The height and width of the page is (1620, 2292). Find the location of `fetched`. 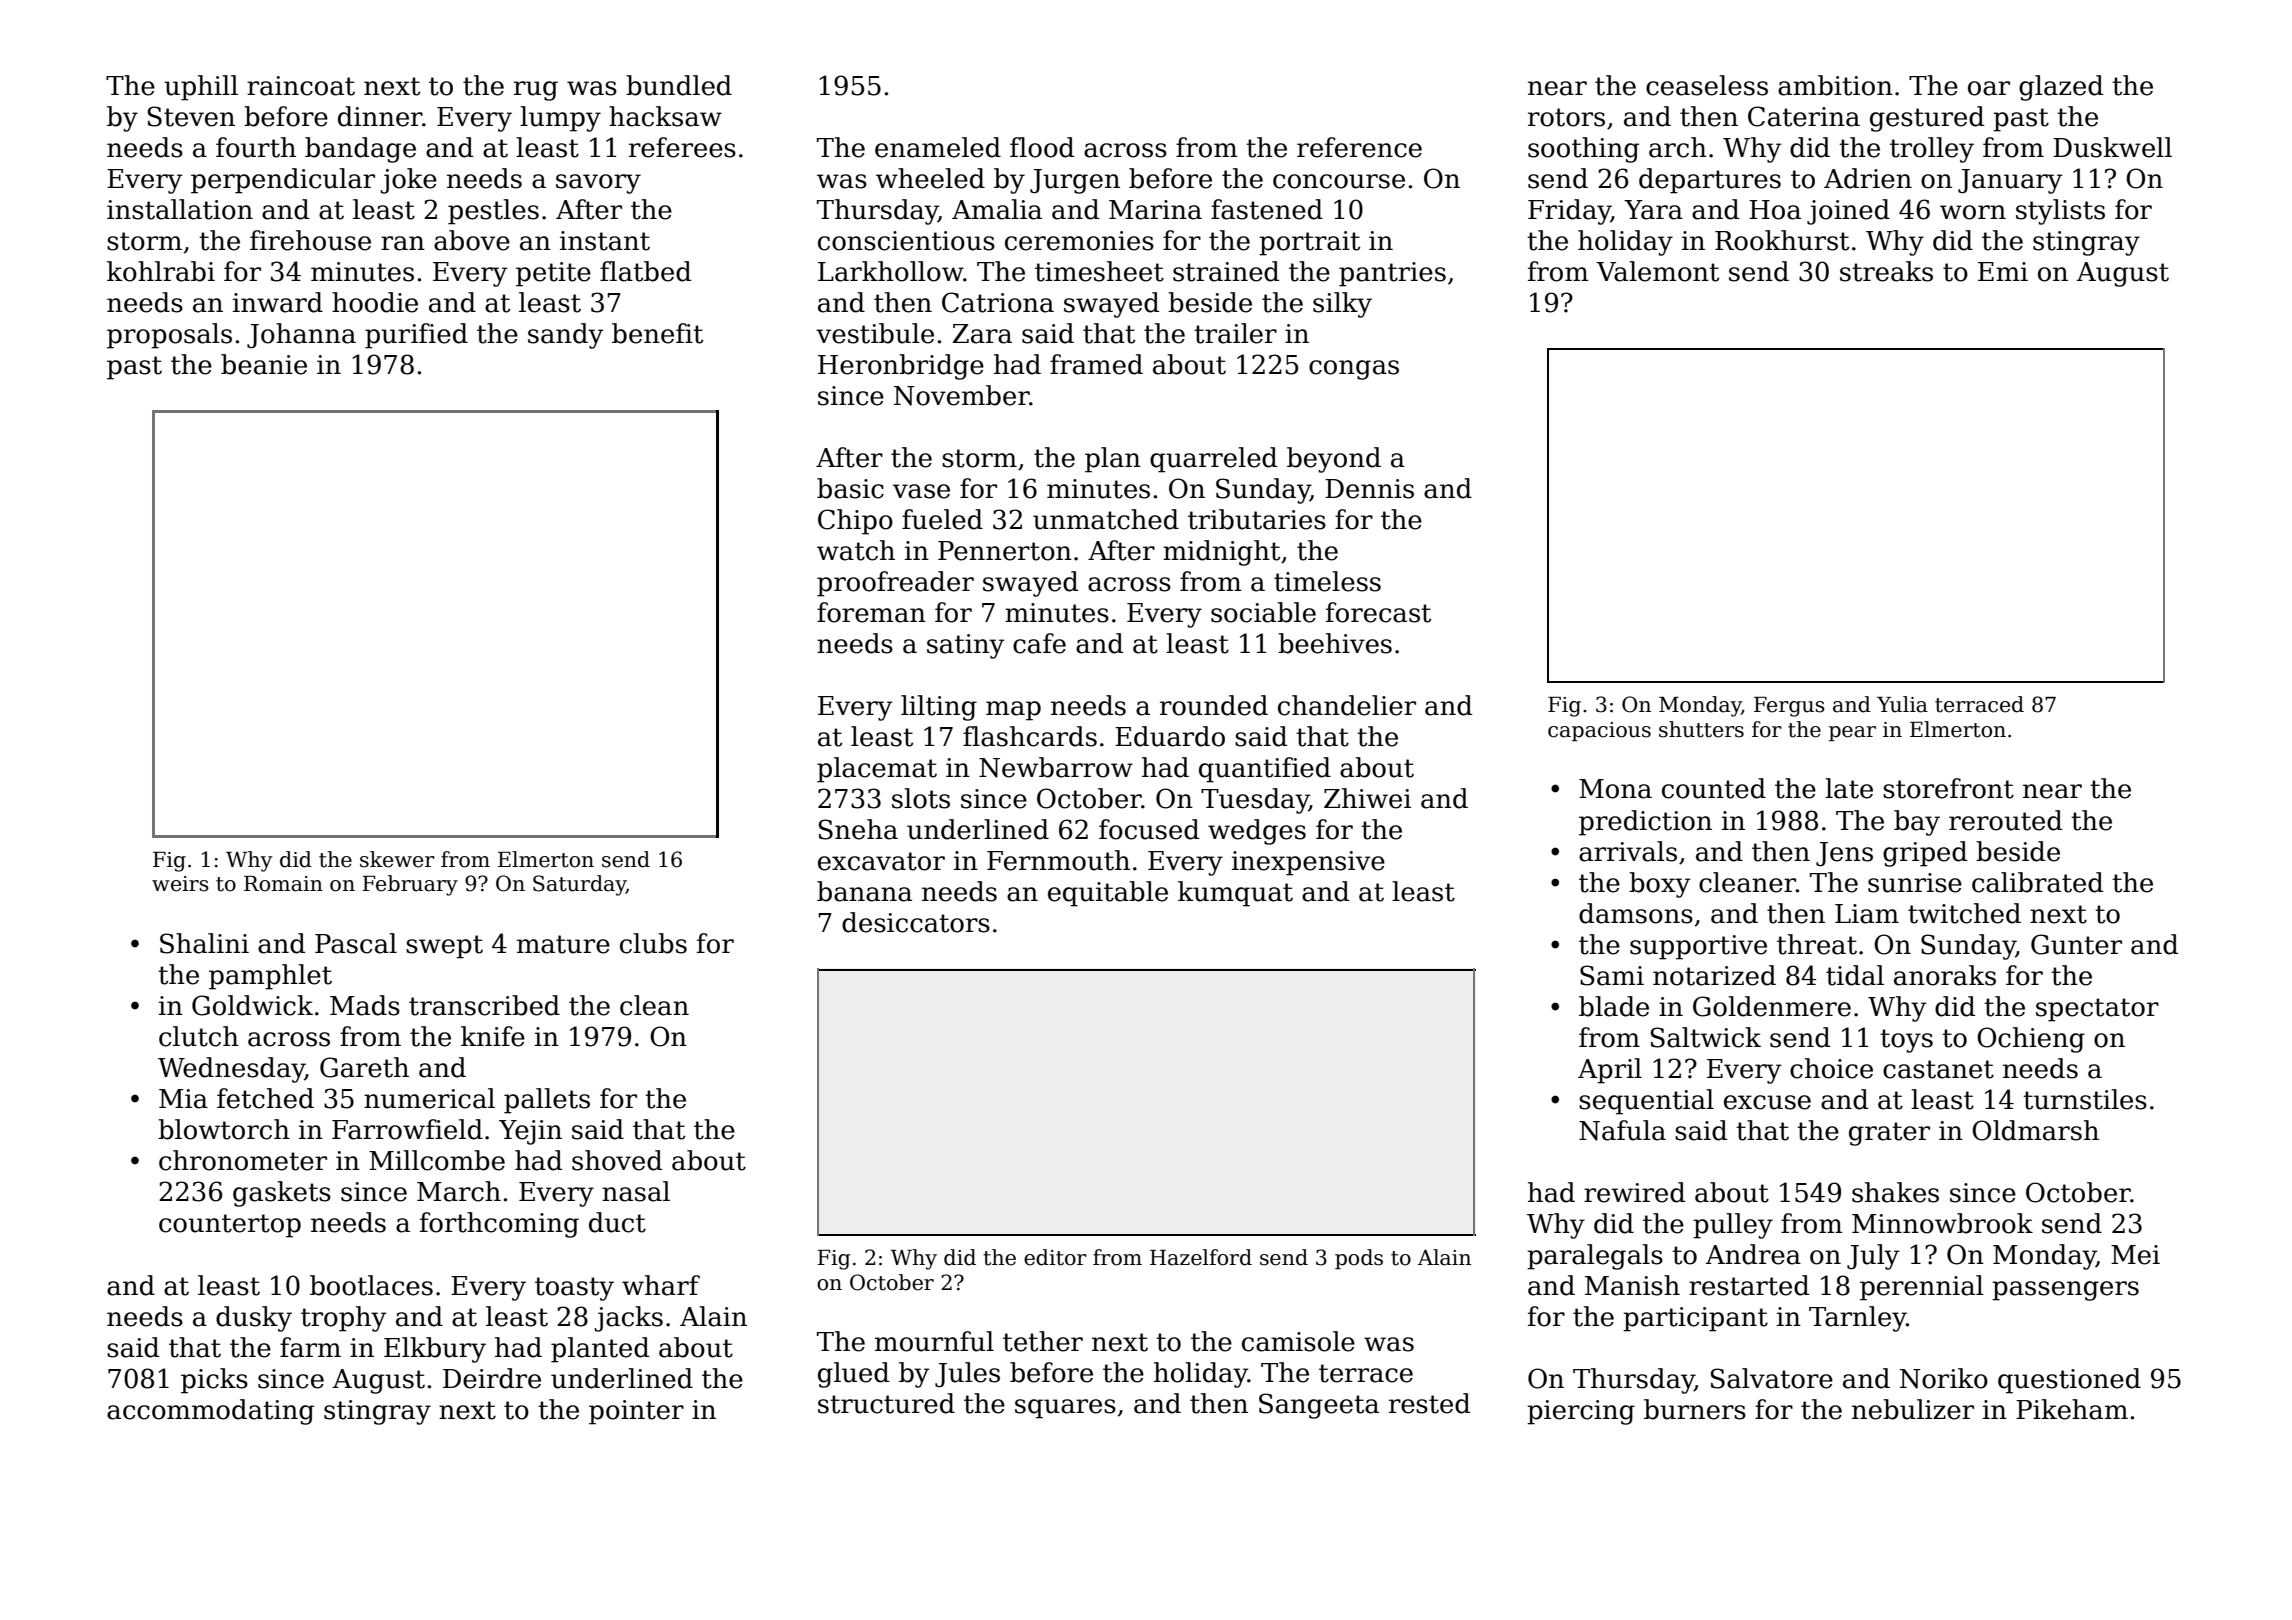

fetched is located at coordinates (265, 1098).
